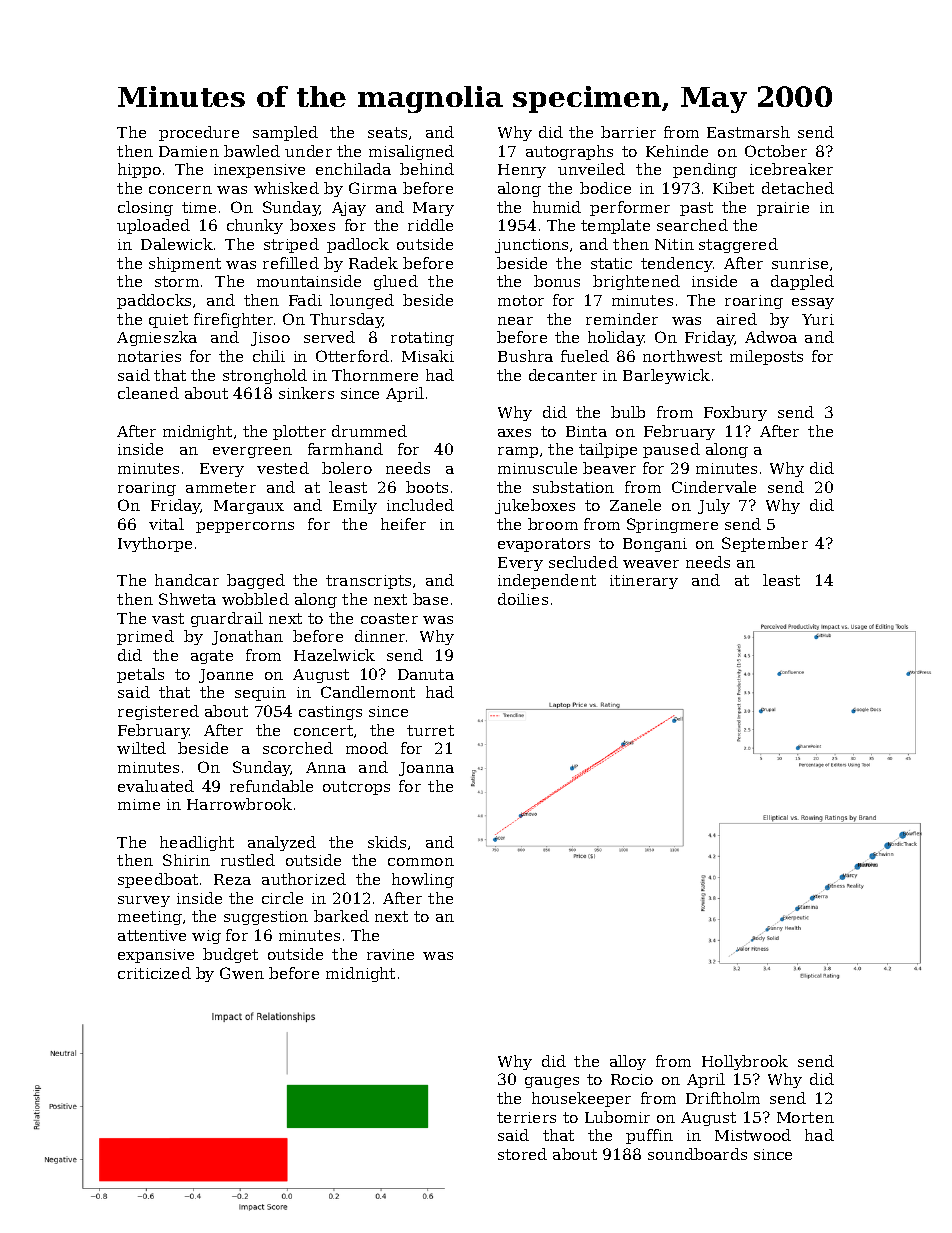  Describe the element at coordinates (523, 599) in the image. I see `doilies` at that location.
